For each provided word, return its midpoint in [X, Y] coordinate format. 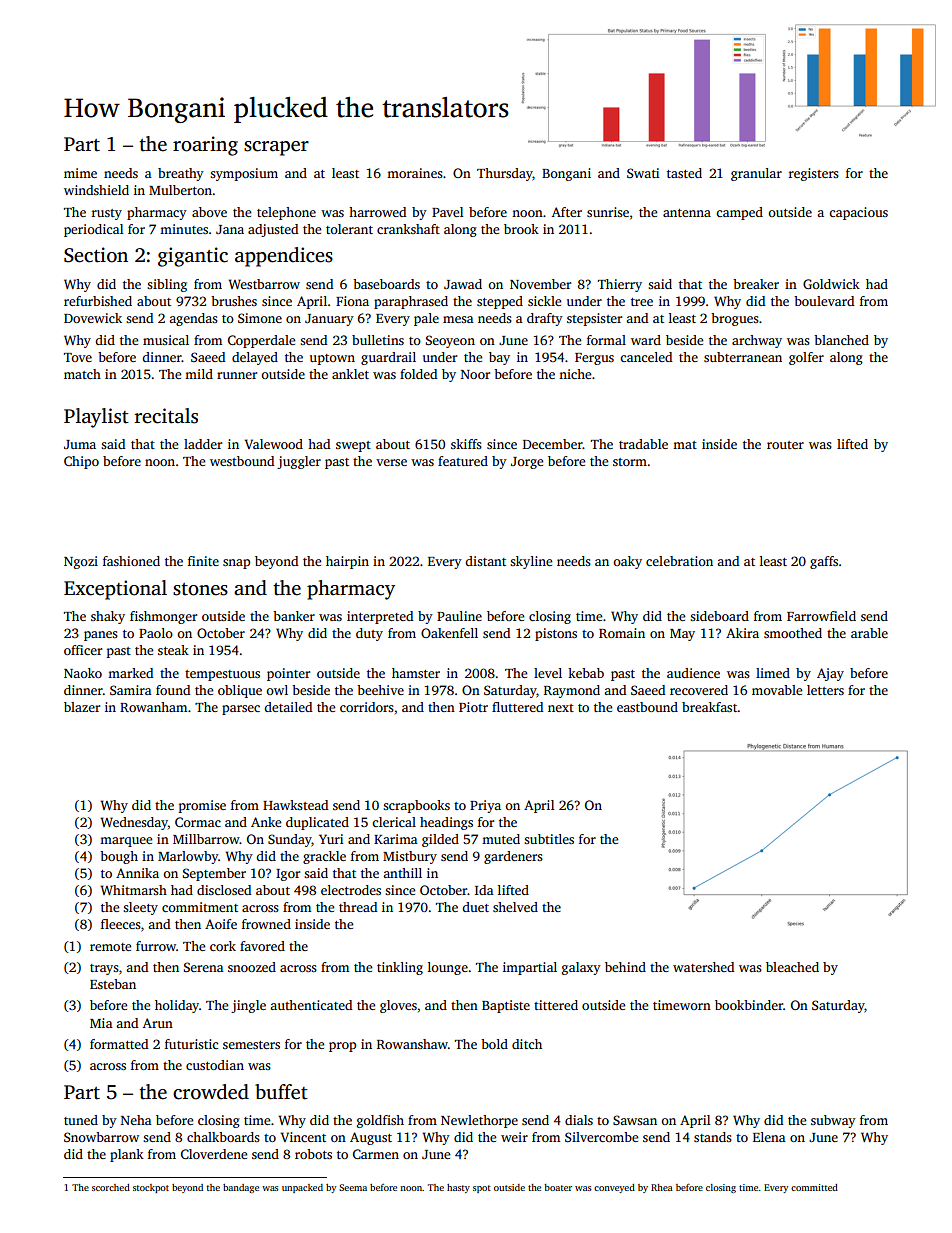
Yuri [331, 839]
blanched [841, 340]
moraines [415, 173]
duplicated [317, 823]
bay [499, 358]
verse [391, 462]
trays [104, 969]
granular [756, 174]
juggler [299, 462]
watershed [703, 967]
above [209, 212]
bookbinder [749, 1005]
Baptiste [506, 1006]
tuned [81, 1120]
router [785, 445]
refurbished [98, 301]
